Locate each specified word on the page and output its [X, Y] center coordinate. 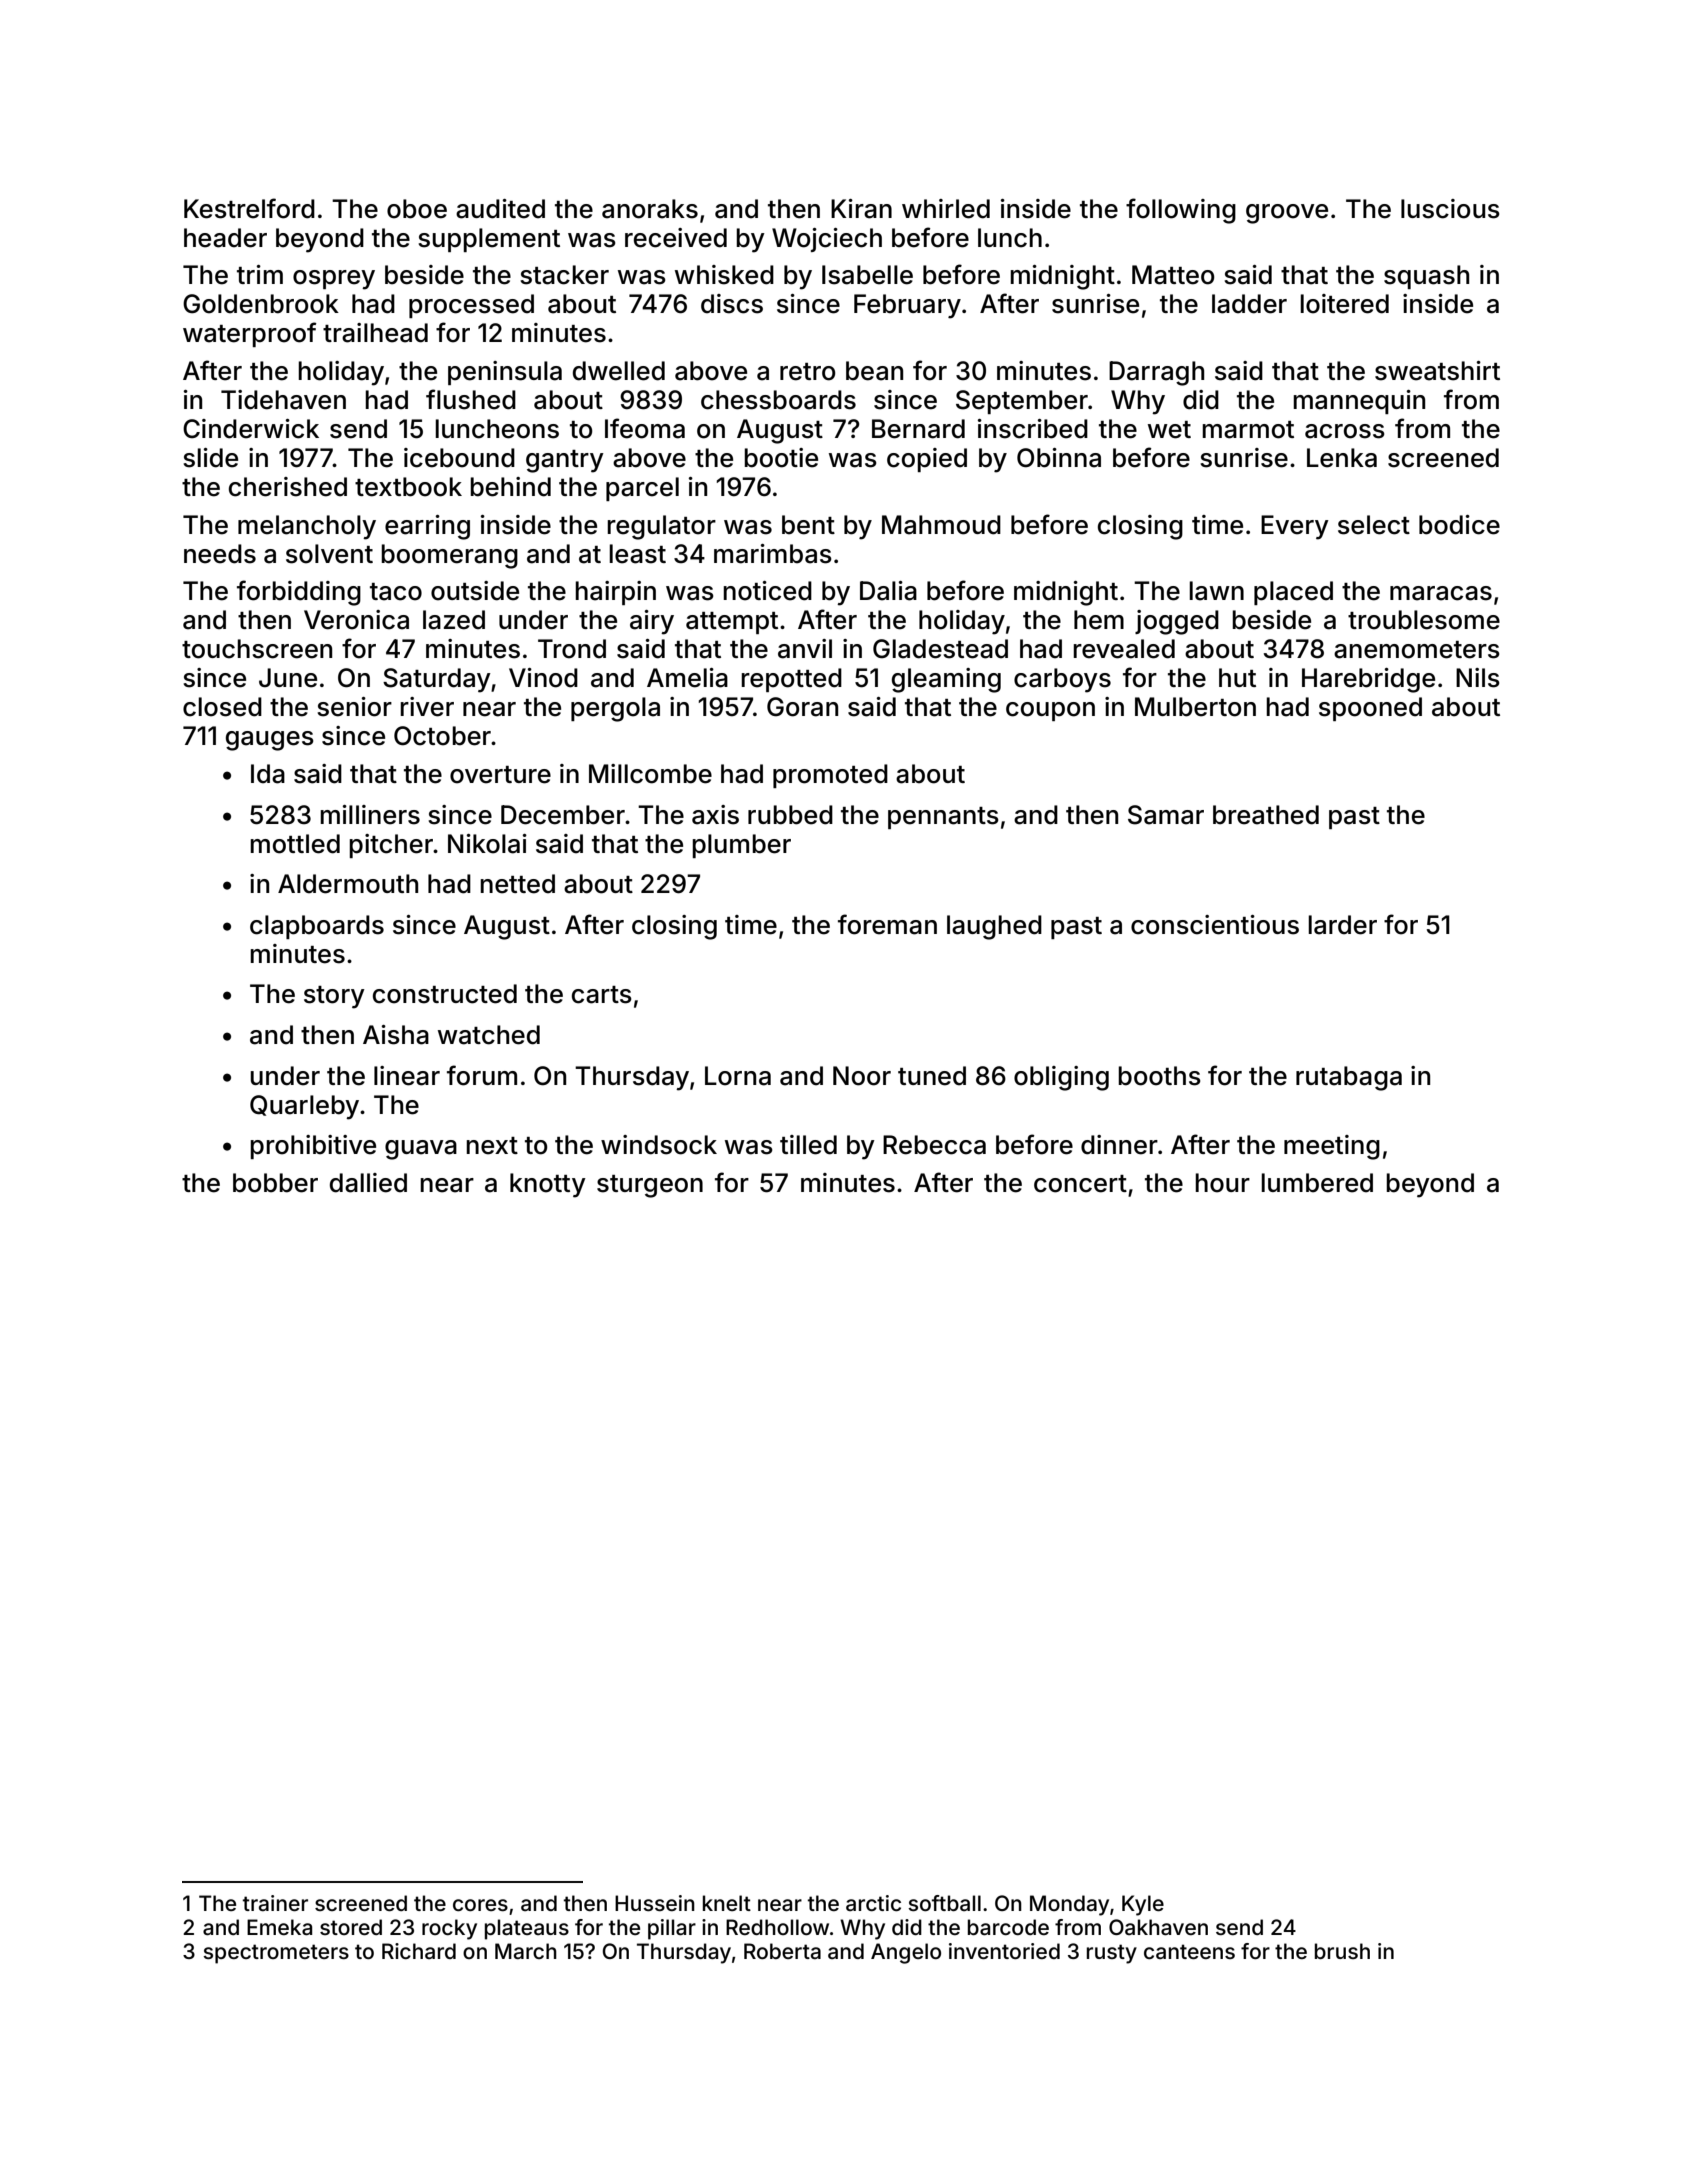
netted [517, 884]
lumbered [1317, 1183]
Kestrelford [249, 208]
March [526, 1951]
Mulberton [1195, 707]
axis [715, 815]
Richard [419, 1951]
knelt [727, 1903]
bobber [275, 1183]
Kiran [861, 209]
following [1181, 211]
